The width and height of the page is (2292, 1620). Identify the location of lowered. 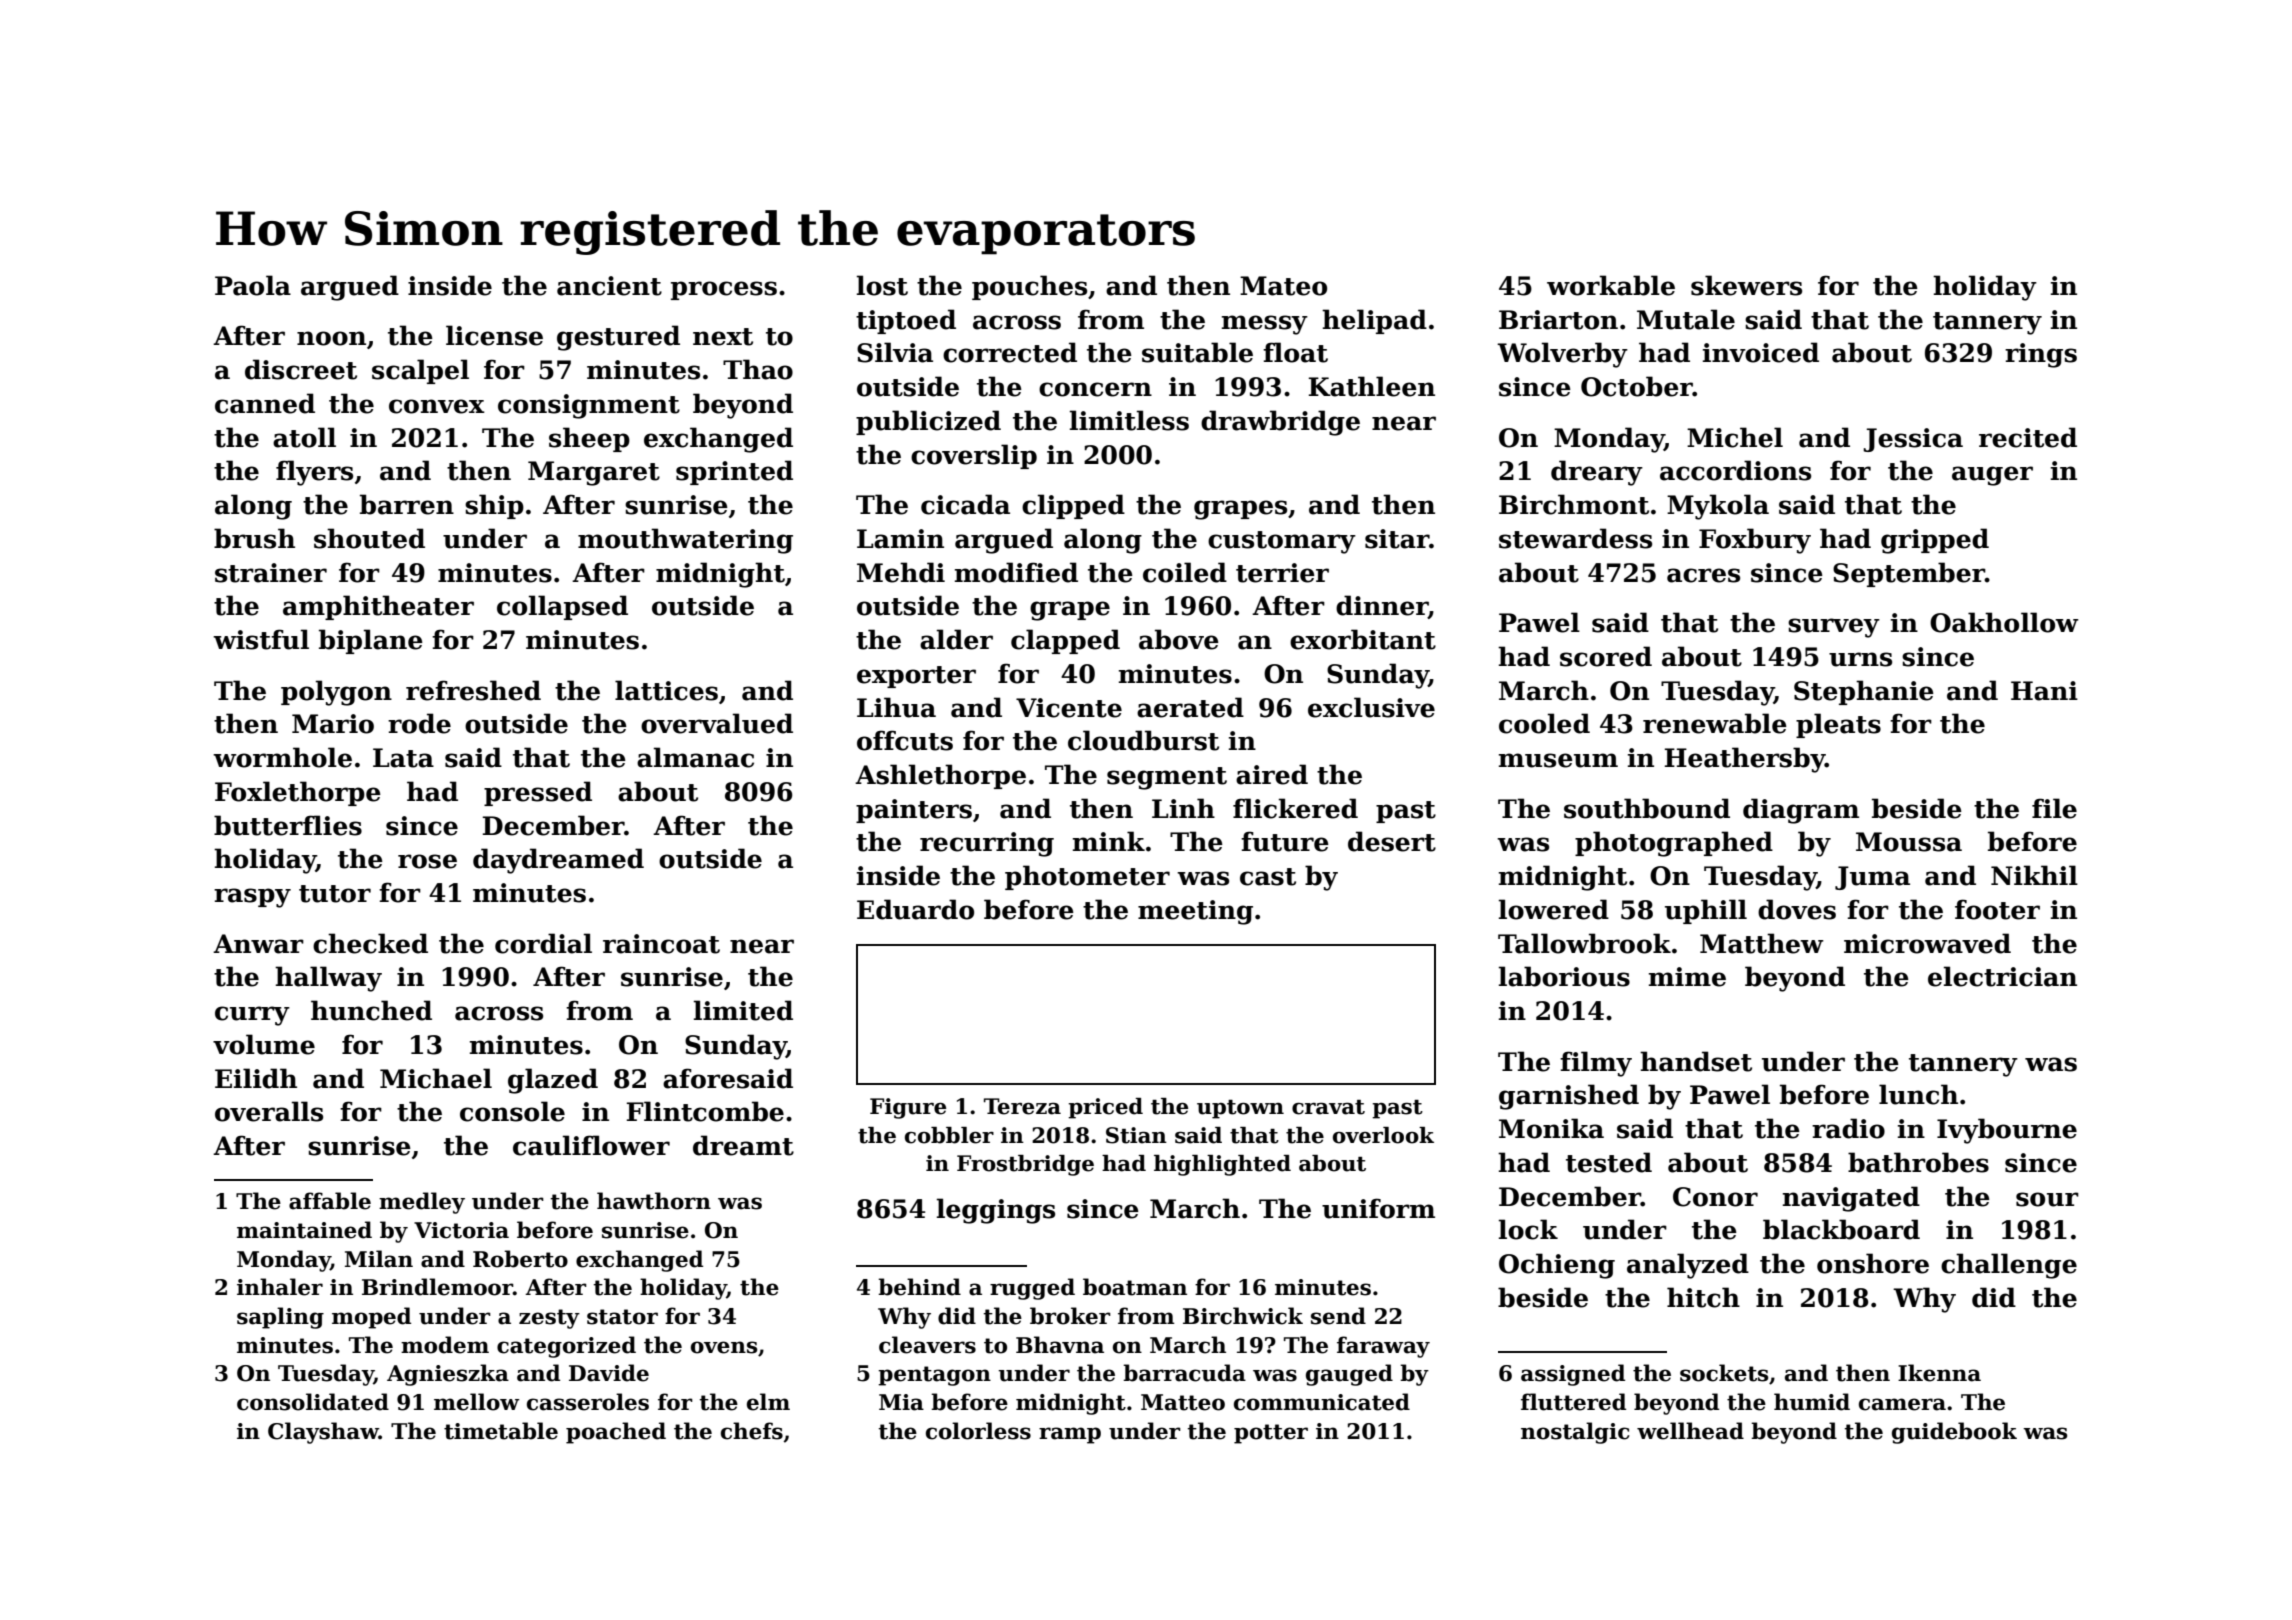
(1554, 909).
